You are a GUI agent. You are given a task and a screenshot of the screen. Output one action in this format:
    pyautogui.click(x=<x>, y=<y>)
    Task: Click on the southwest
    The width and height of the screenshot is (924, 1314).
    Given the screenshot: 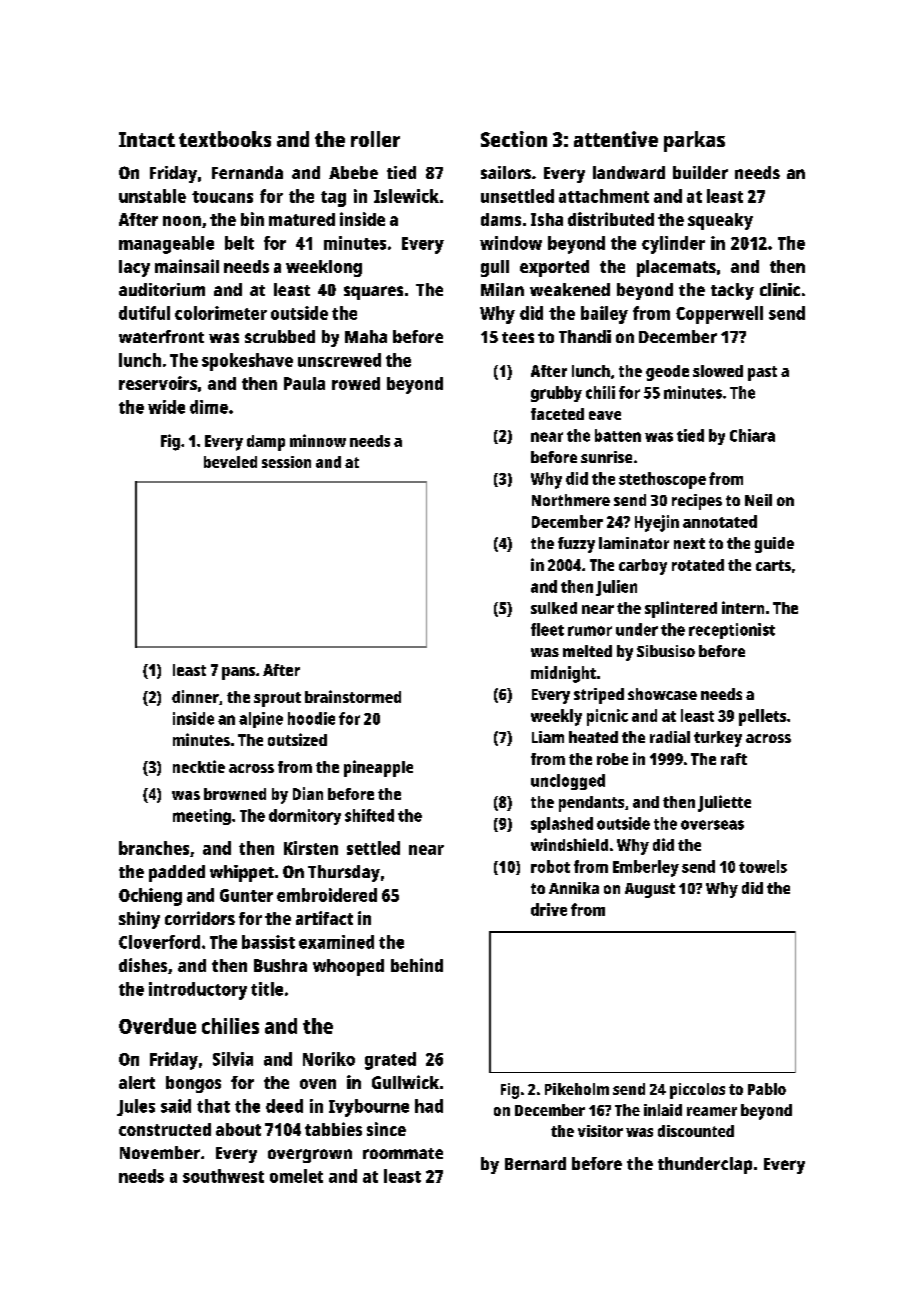 What is the action you would take?
    pyautogui.click(x=223, y=1176)
